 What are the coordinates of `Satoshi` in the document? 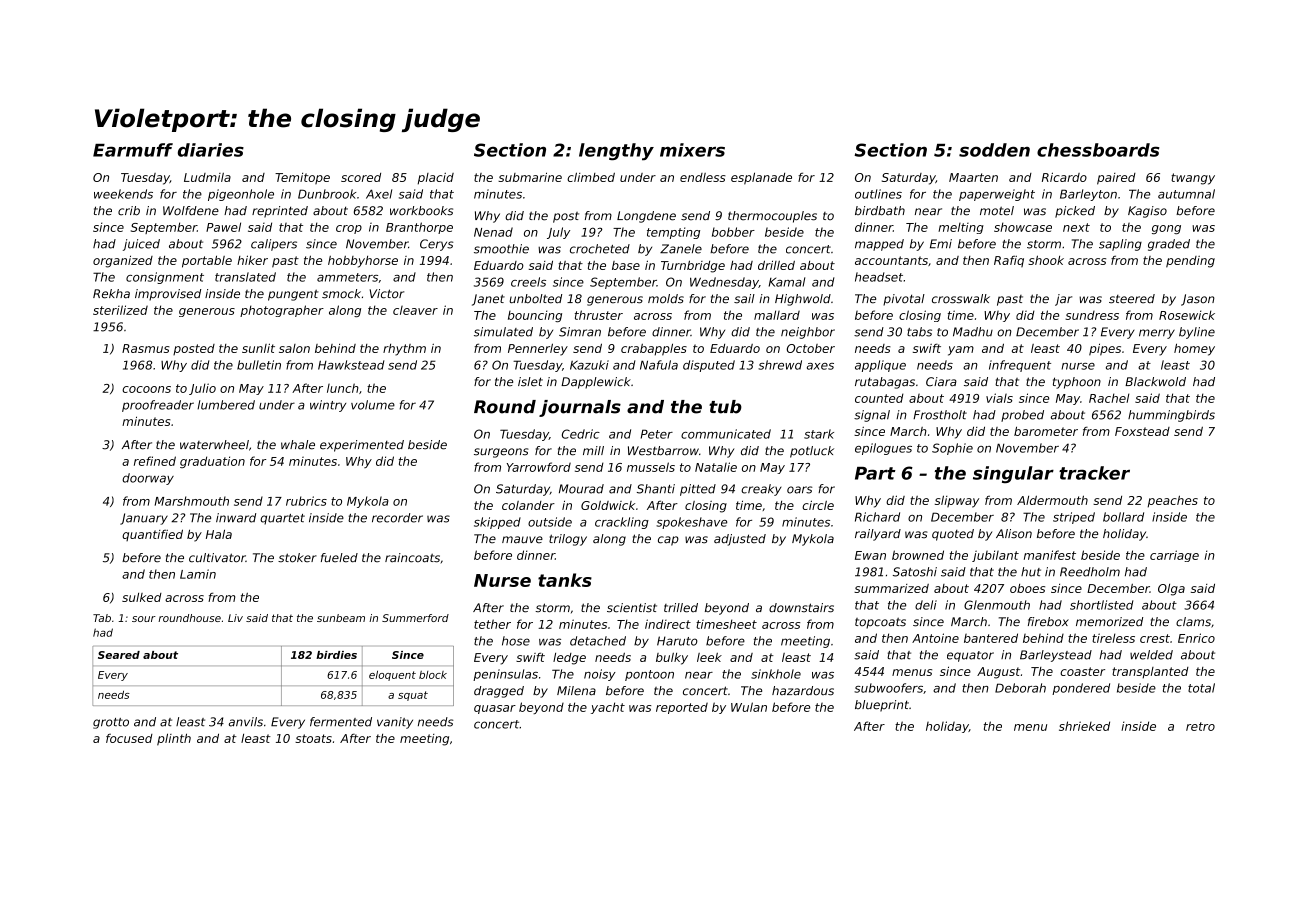 It's located at (915, 572).
